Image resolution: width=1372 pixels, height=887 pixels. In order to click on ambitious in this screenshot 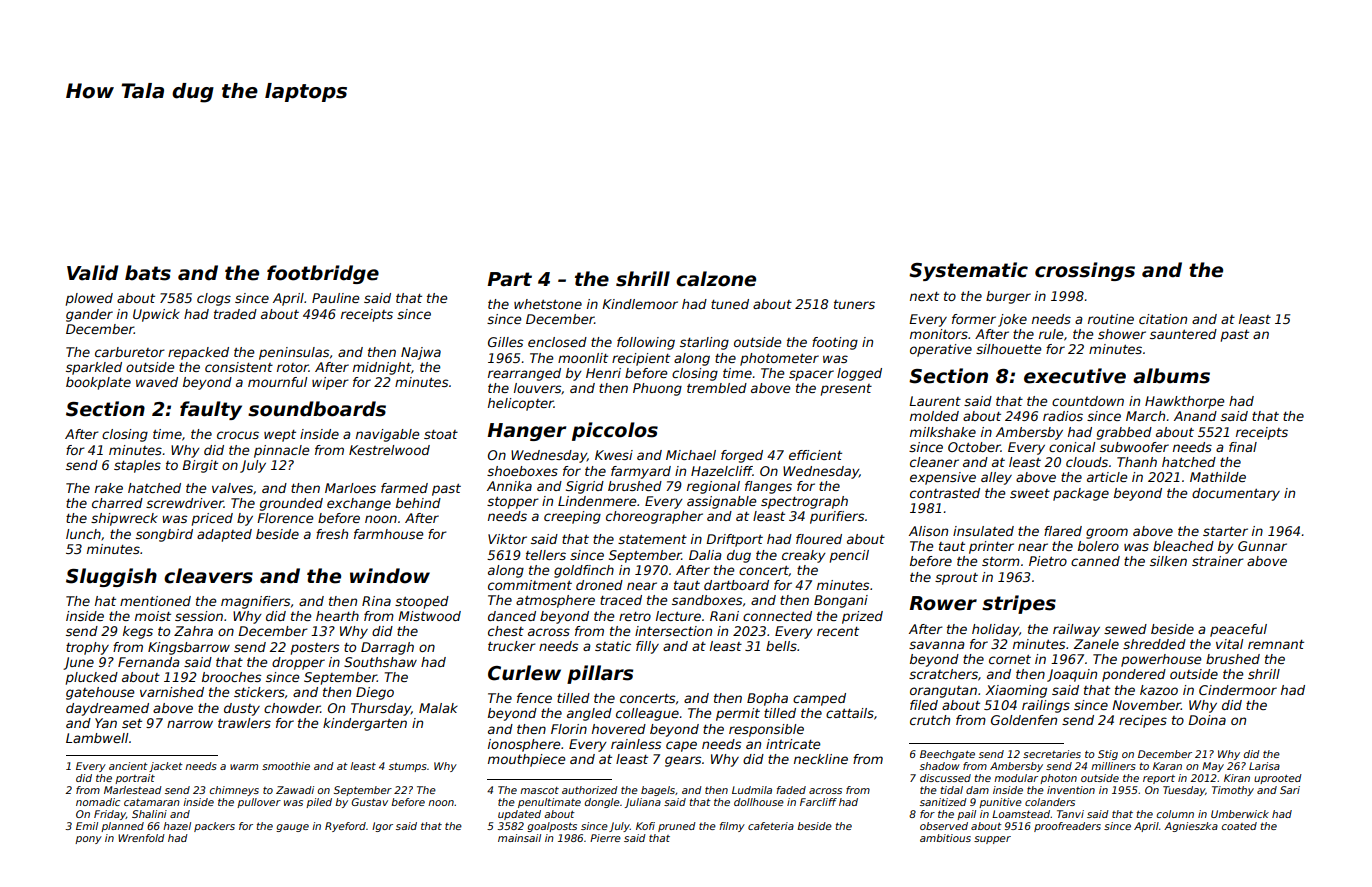, I will do `click(945, 838)`.
